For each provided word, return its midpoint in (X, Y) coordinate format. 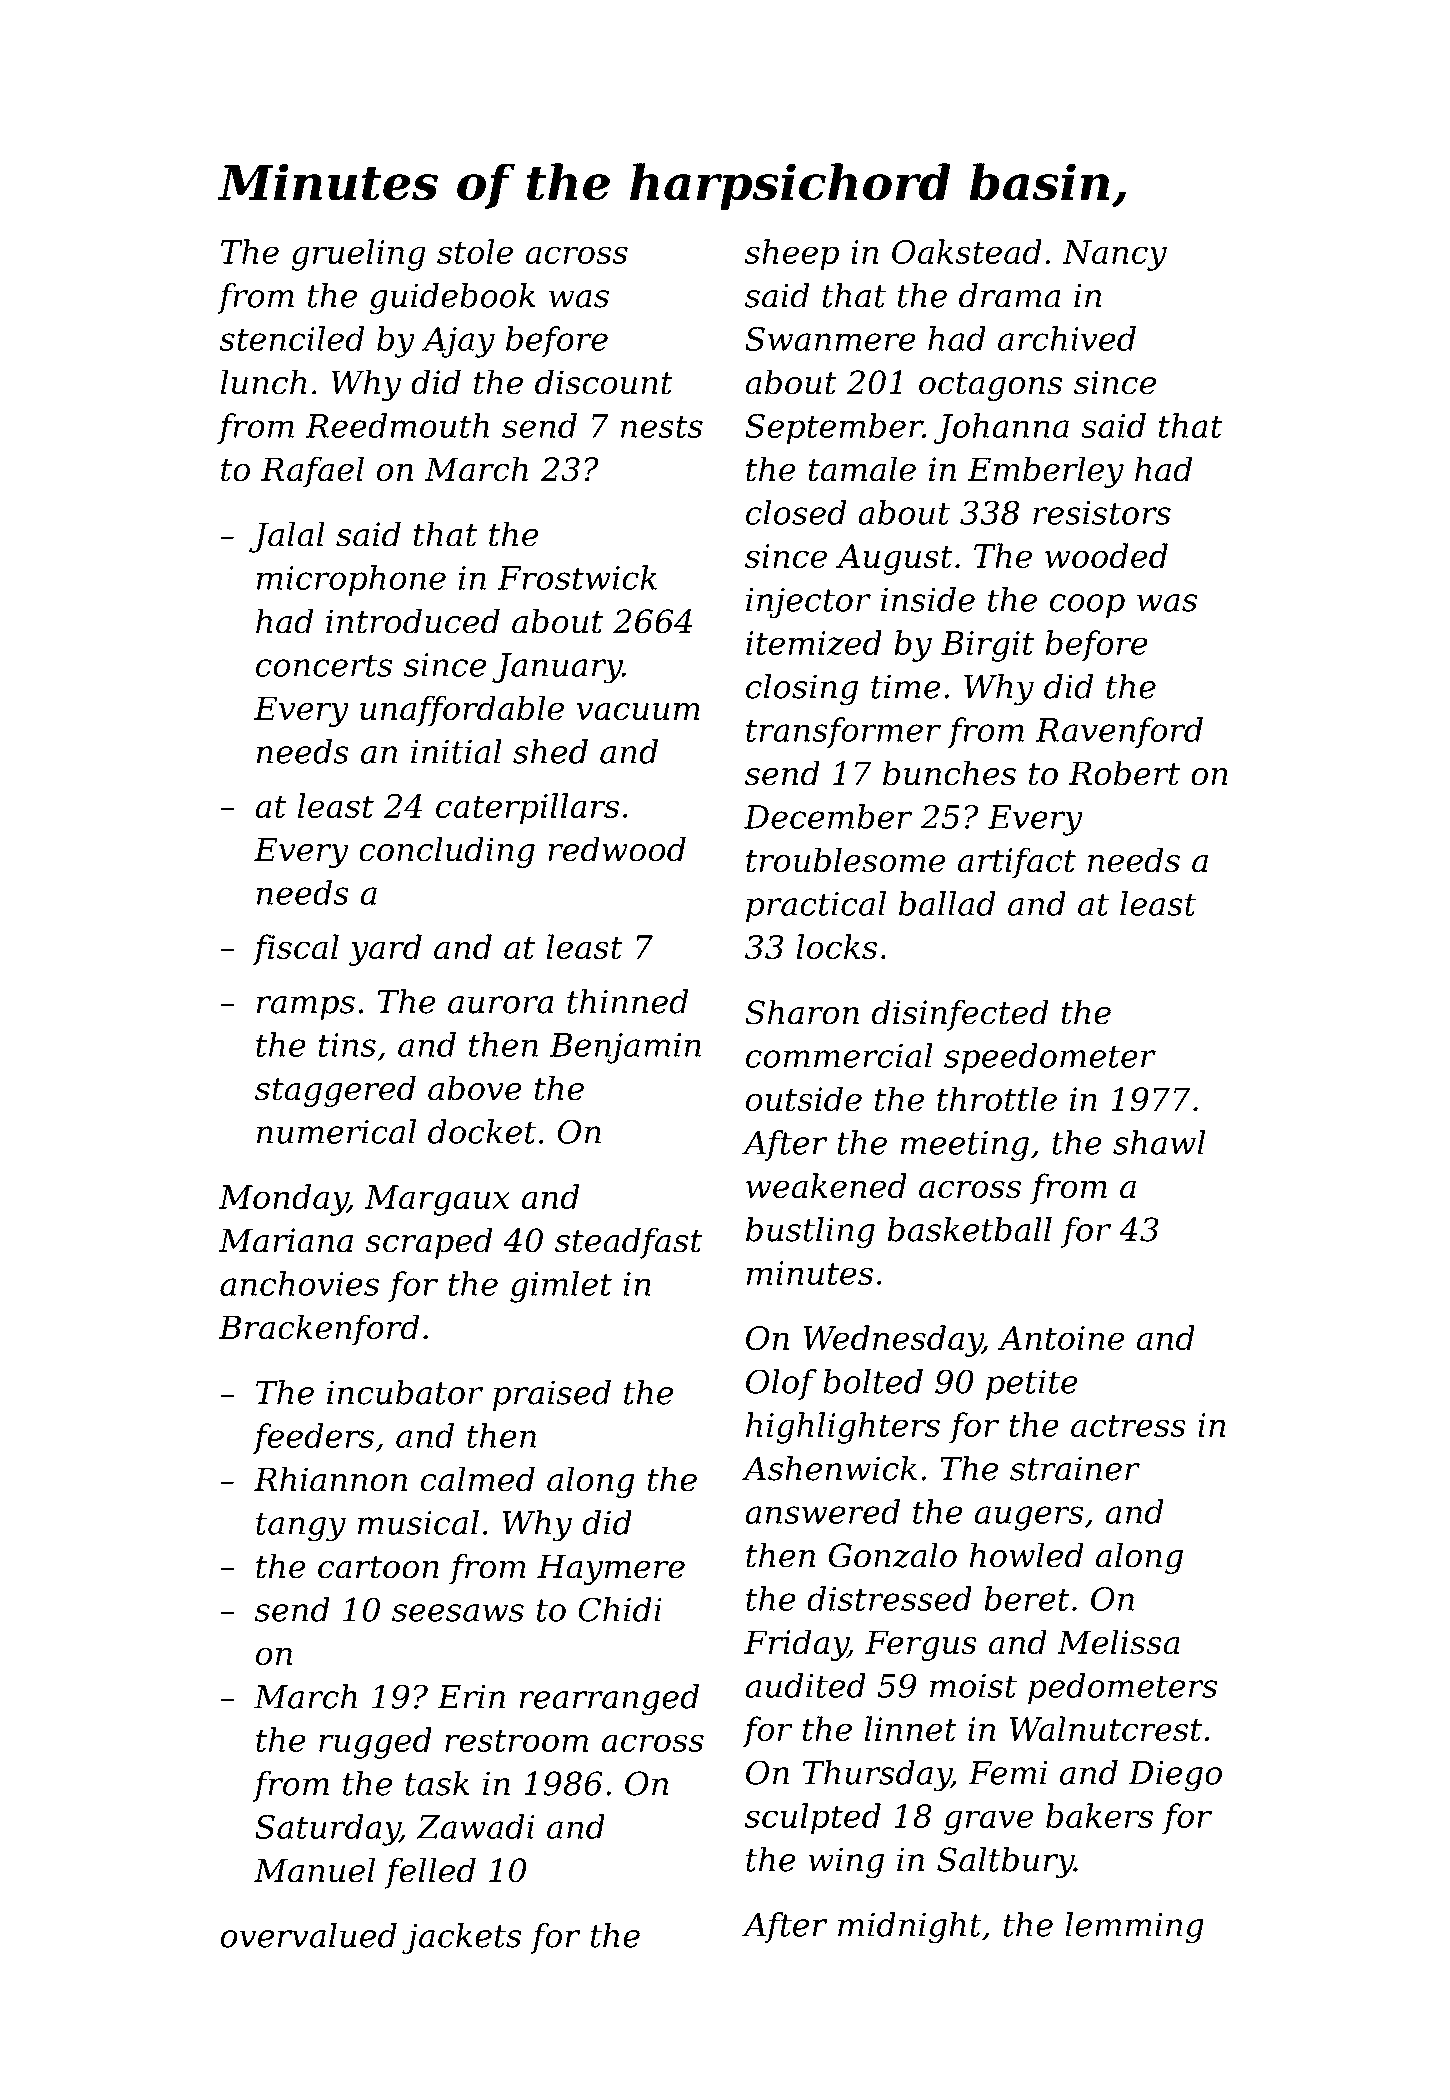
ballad (947, 903)
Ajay (458, 342)
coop (1087, 606)
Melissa (1118, 1642)
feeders (313, 1438)
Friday (796, 1645)
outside (804, 1099)
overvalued (308, 1935)
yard (385, 950)
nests (662, 426)
